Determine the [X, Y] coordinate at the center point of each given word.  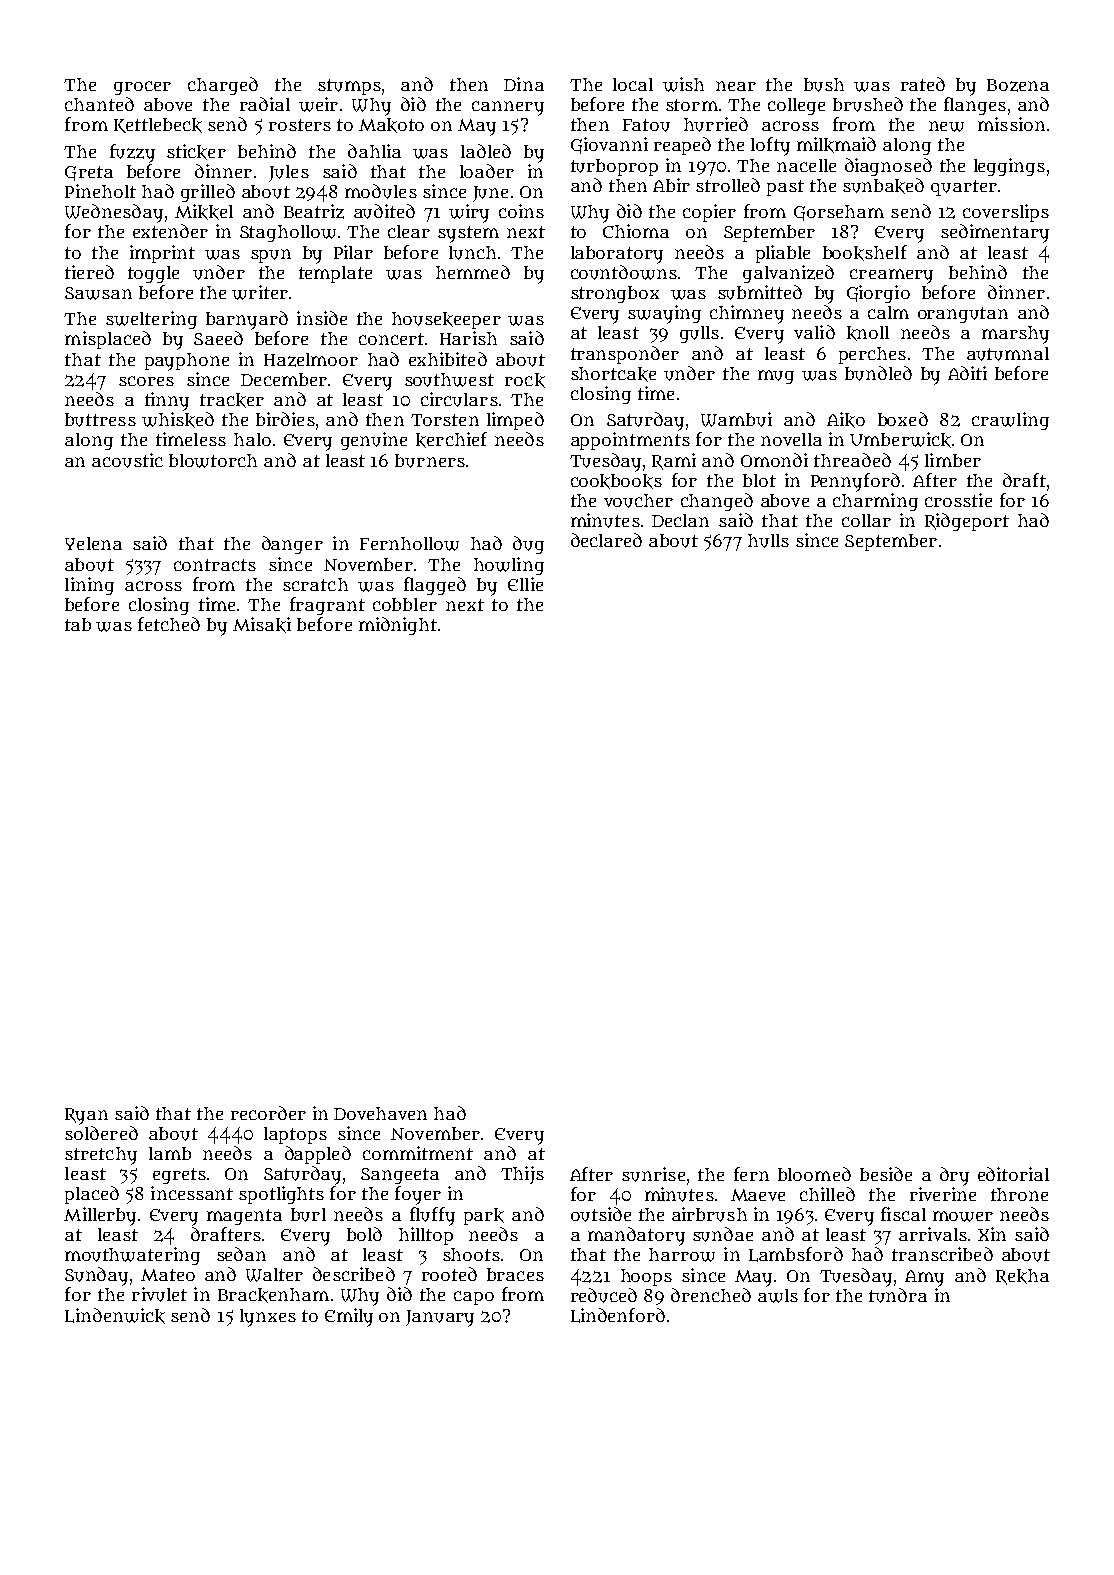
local [633, 84]
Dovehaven [380, 1113]
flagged [435, 586]
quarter [964, 188]
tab [78, 624]
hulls [768, 541]
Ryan [86, 1116]
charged [223, 86]
